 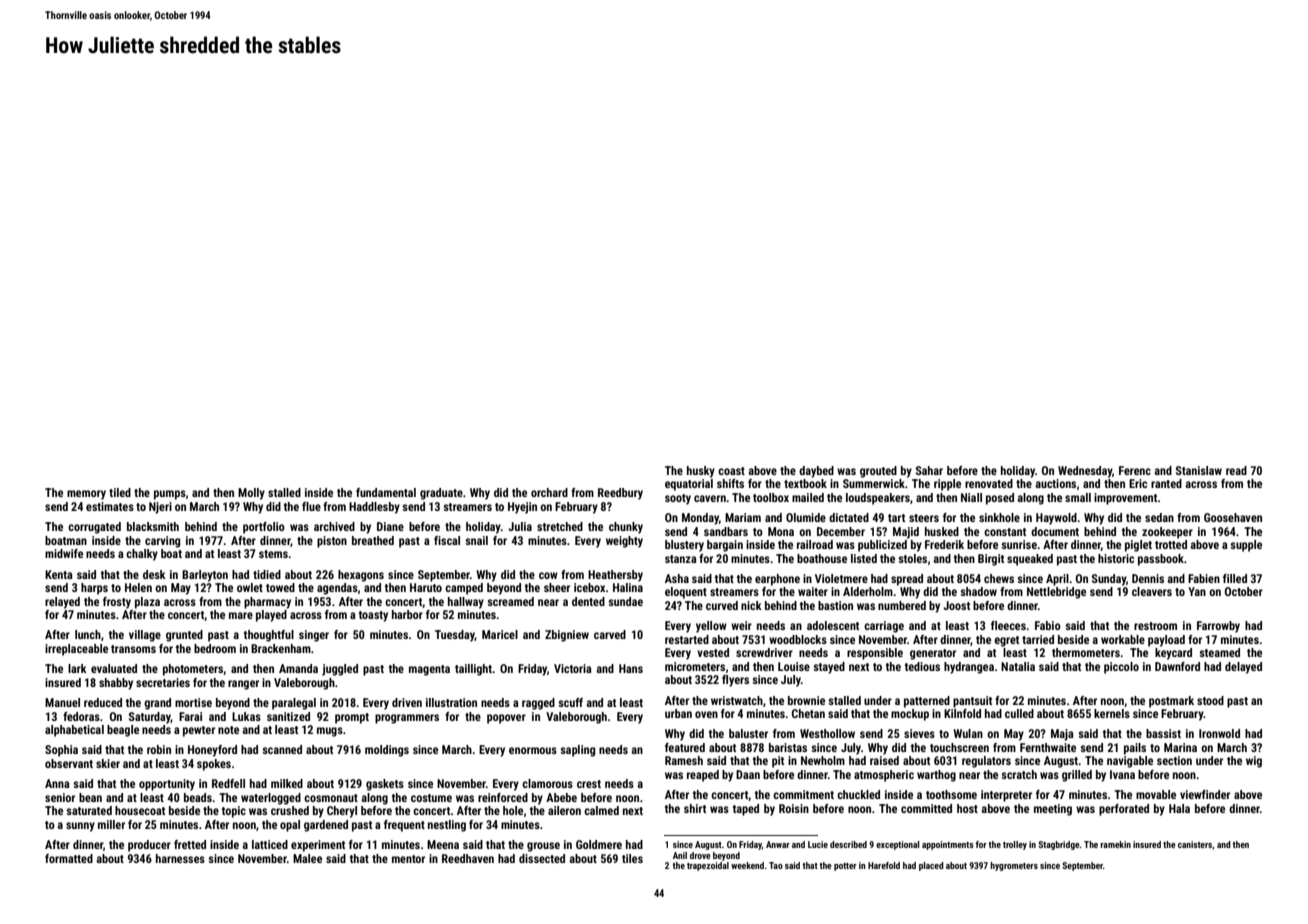 What do you see at coordinates (123, 731) in the page?
I see `beagle` at bounding box center [123, 731].
